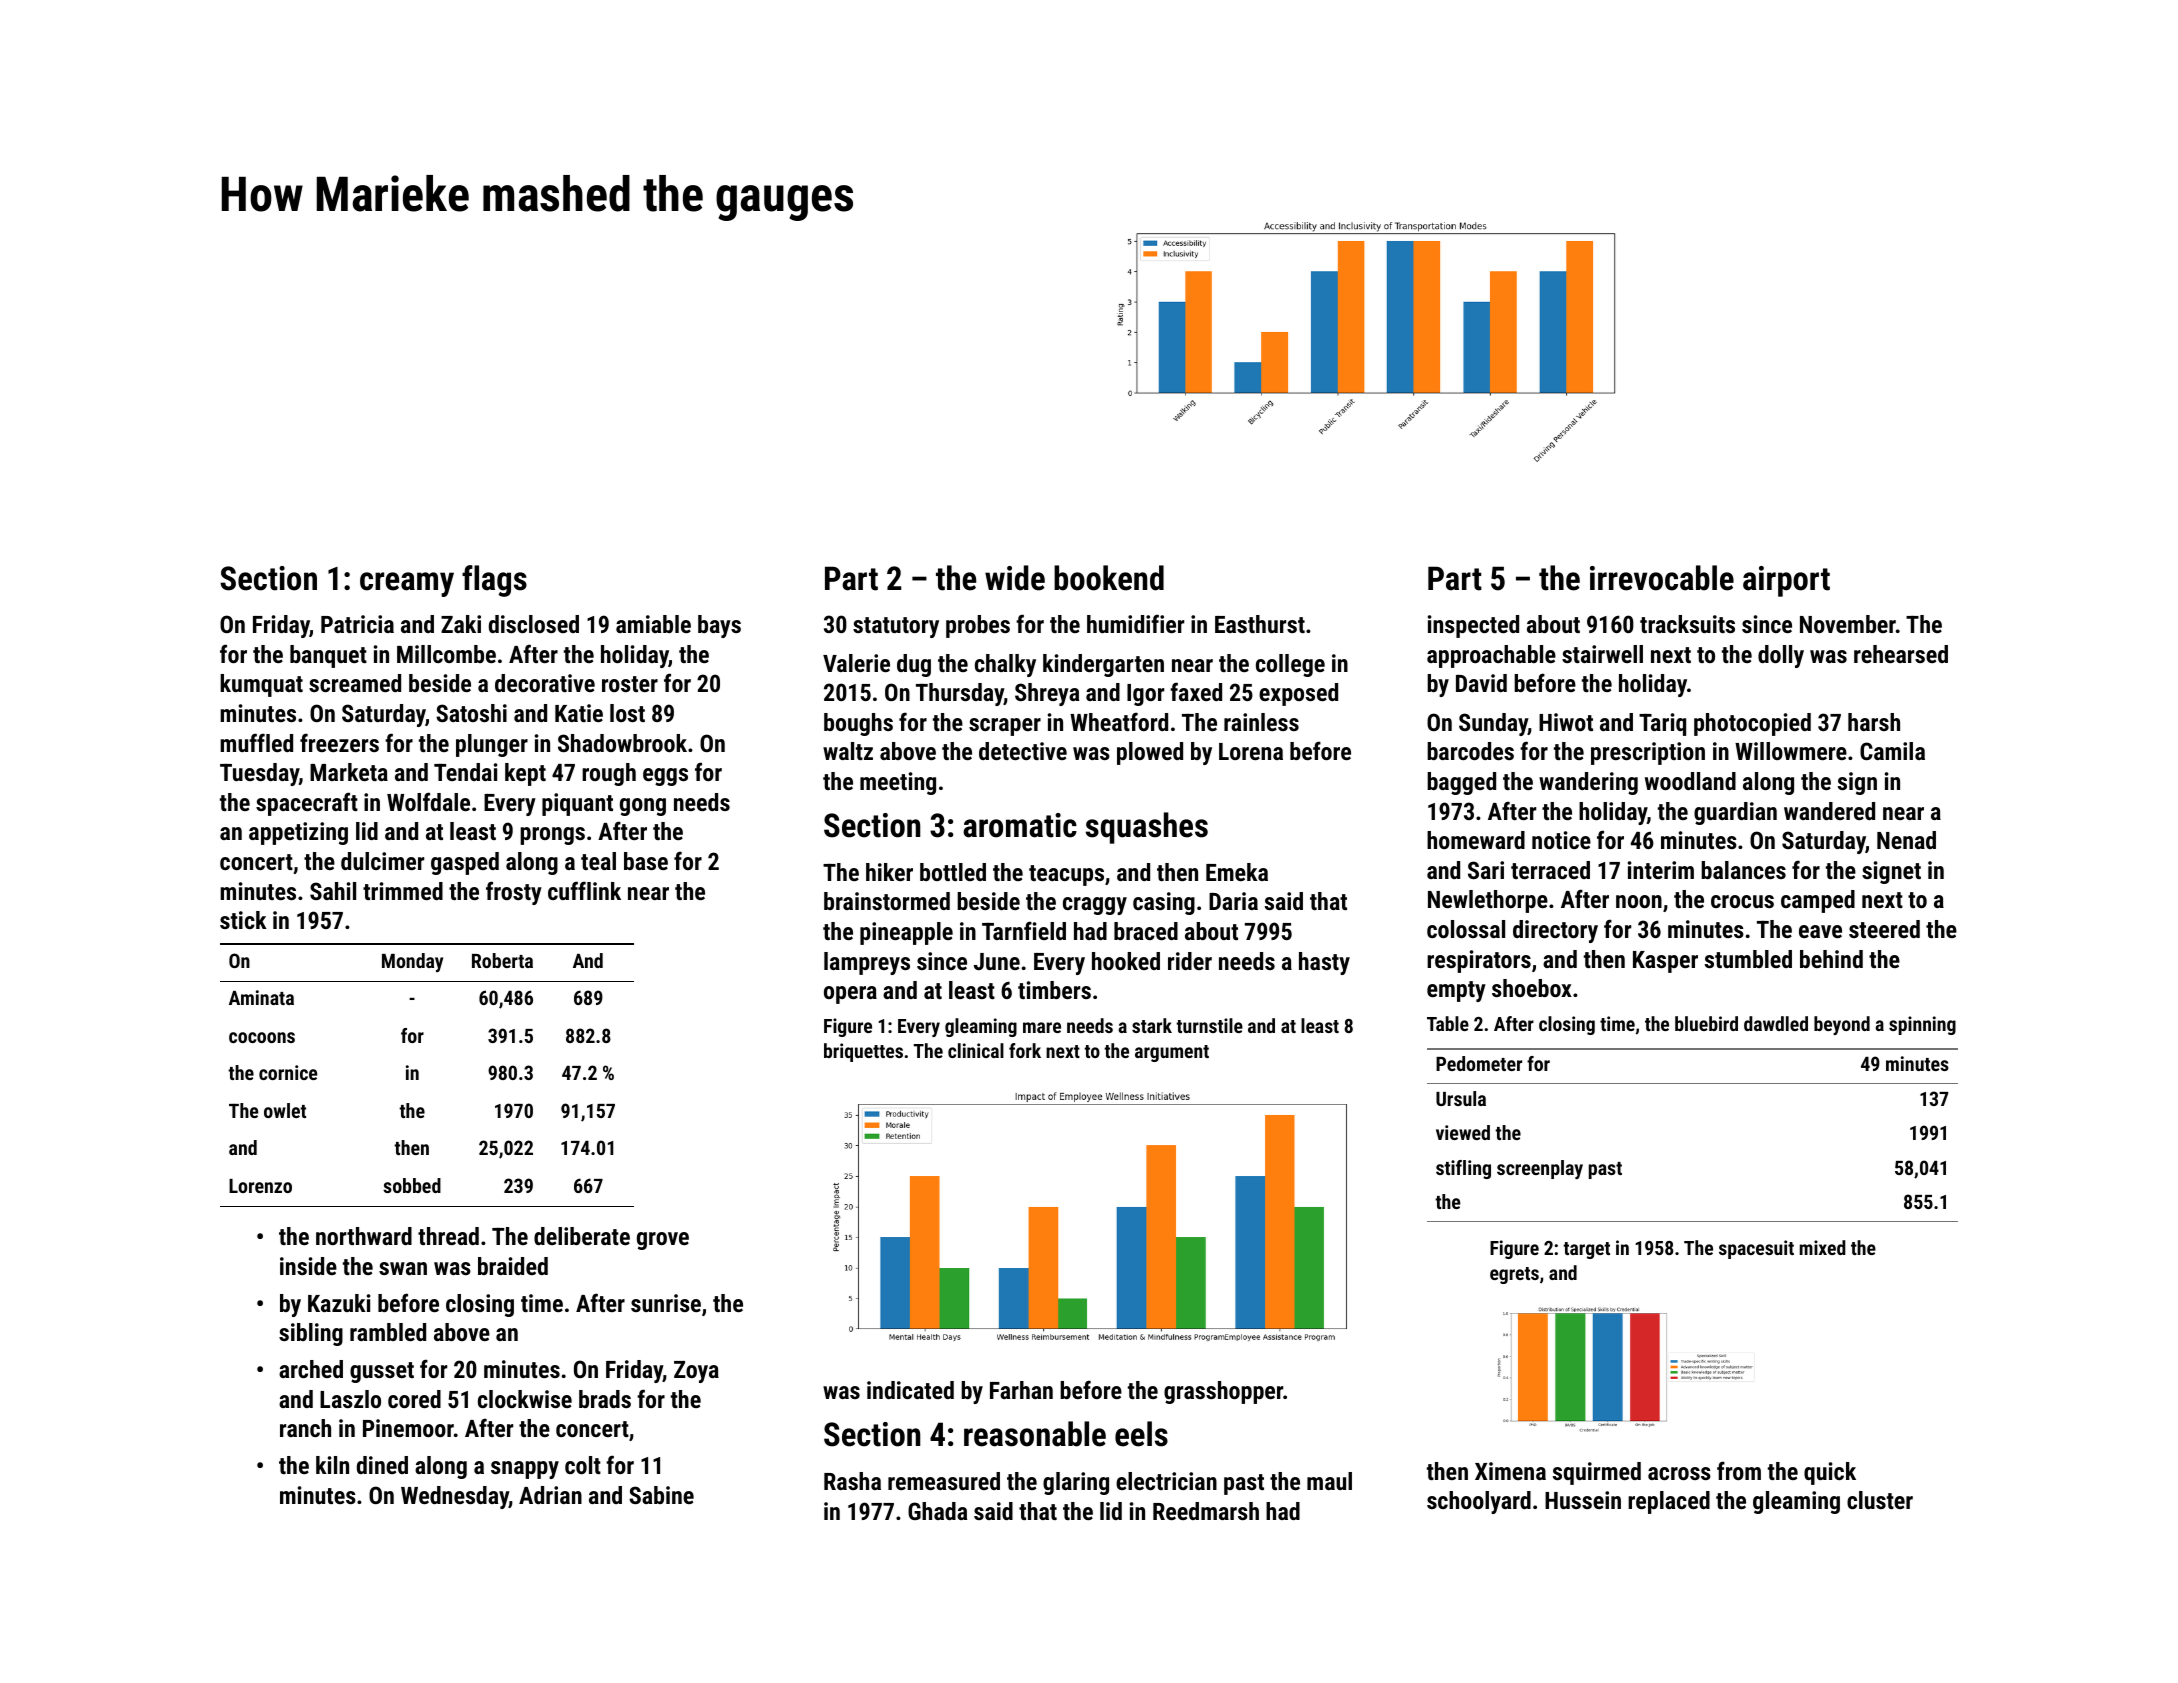  I want to click on owlet, so click(285, 1110).
